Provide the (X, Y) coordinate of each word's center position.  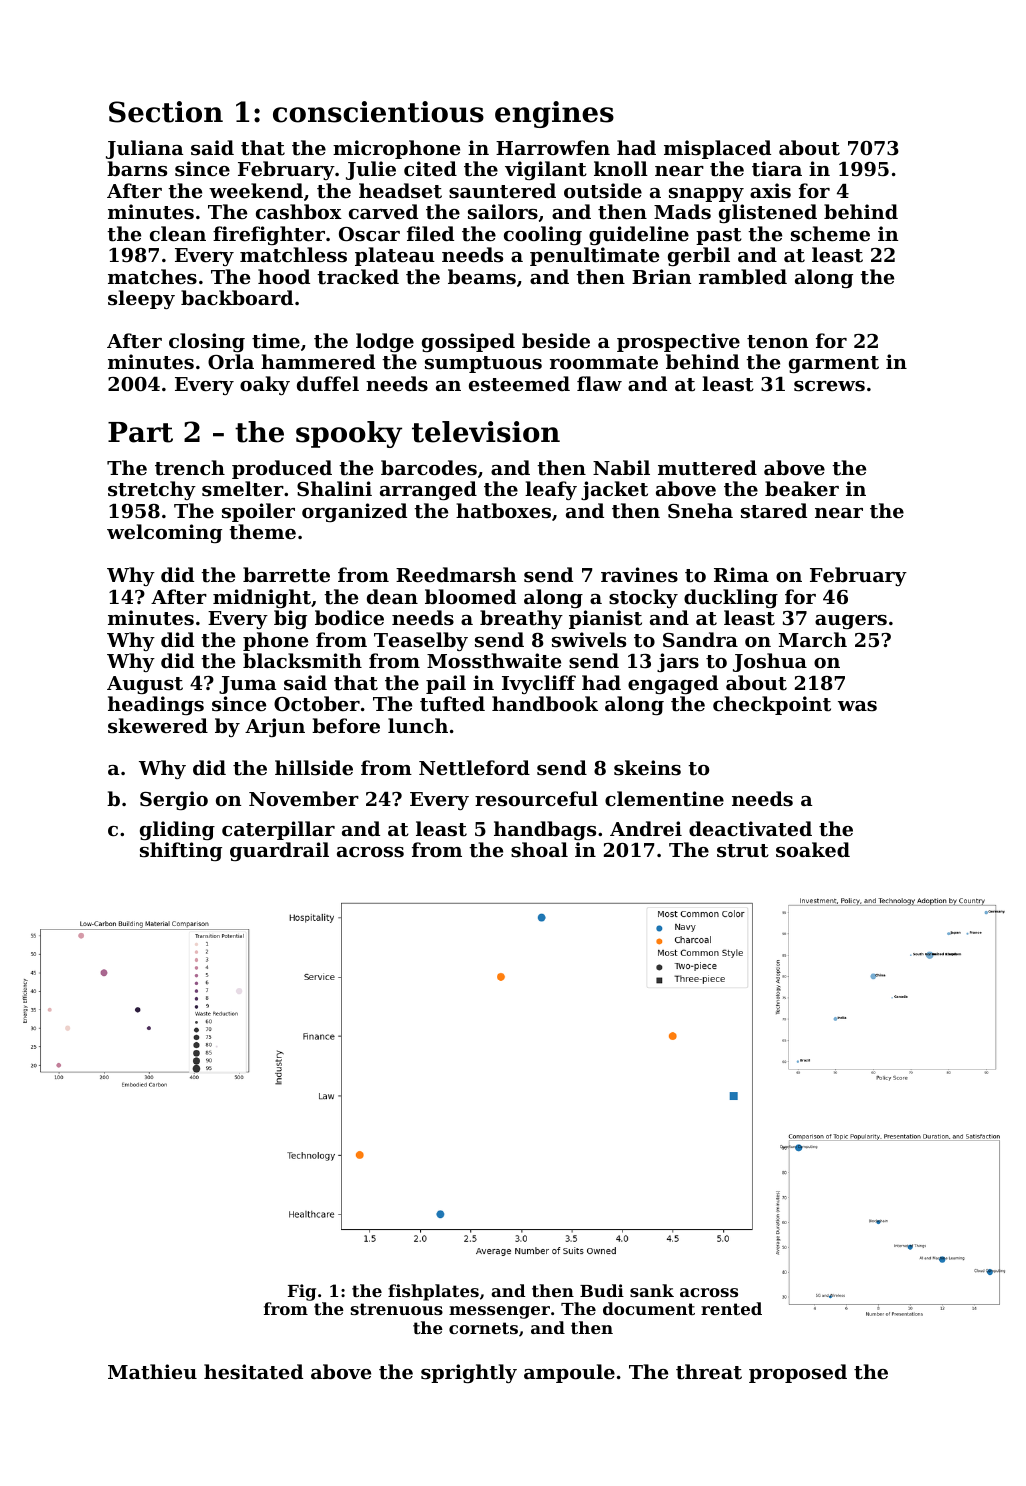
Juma (247, 685)
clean (178, 233)
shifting (181, 851)
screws (829, 386)
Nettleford (474, 768)
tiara (777, 168)
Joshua (770, 662)
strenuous (397, 1309)
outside (603, 191)
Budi (602, 1290)
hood (284, 276)
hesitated (253, 1372)
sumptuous (483, 364)
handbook (545, 703)
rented (731, 1308)
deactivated (750, 829)
